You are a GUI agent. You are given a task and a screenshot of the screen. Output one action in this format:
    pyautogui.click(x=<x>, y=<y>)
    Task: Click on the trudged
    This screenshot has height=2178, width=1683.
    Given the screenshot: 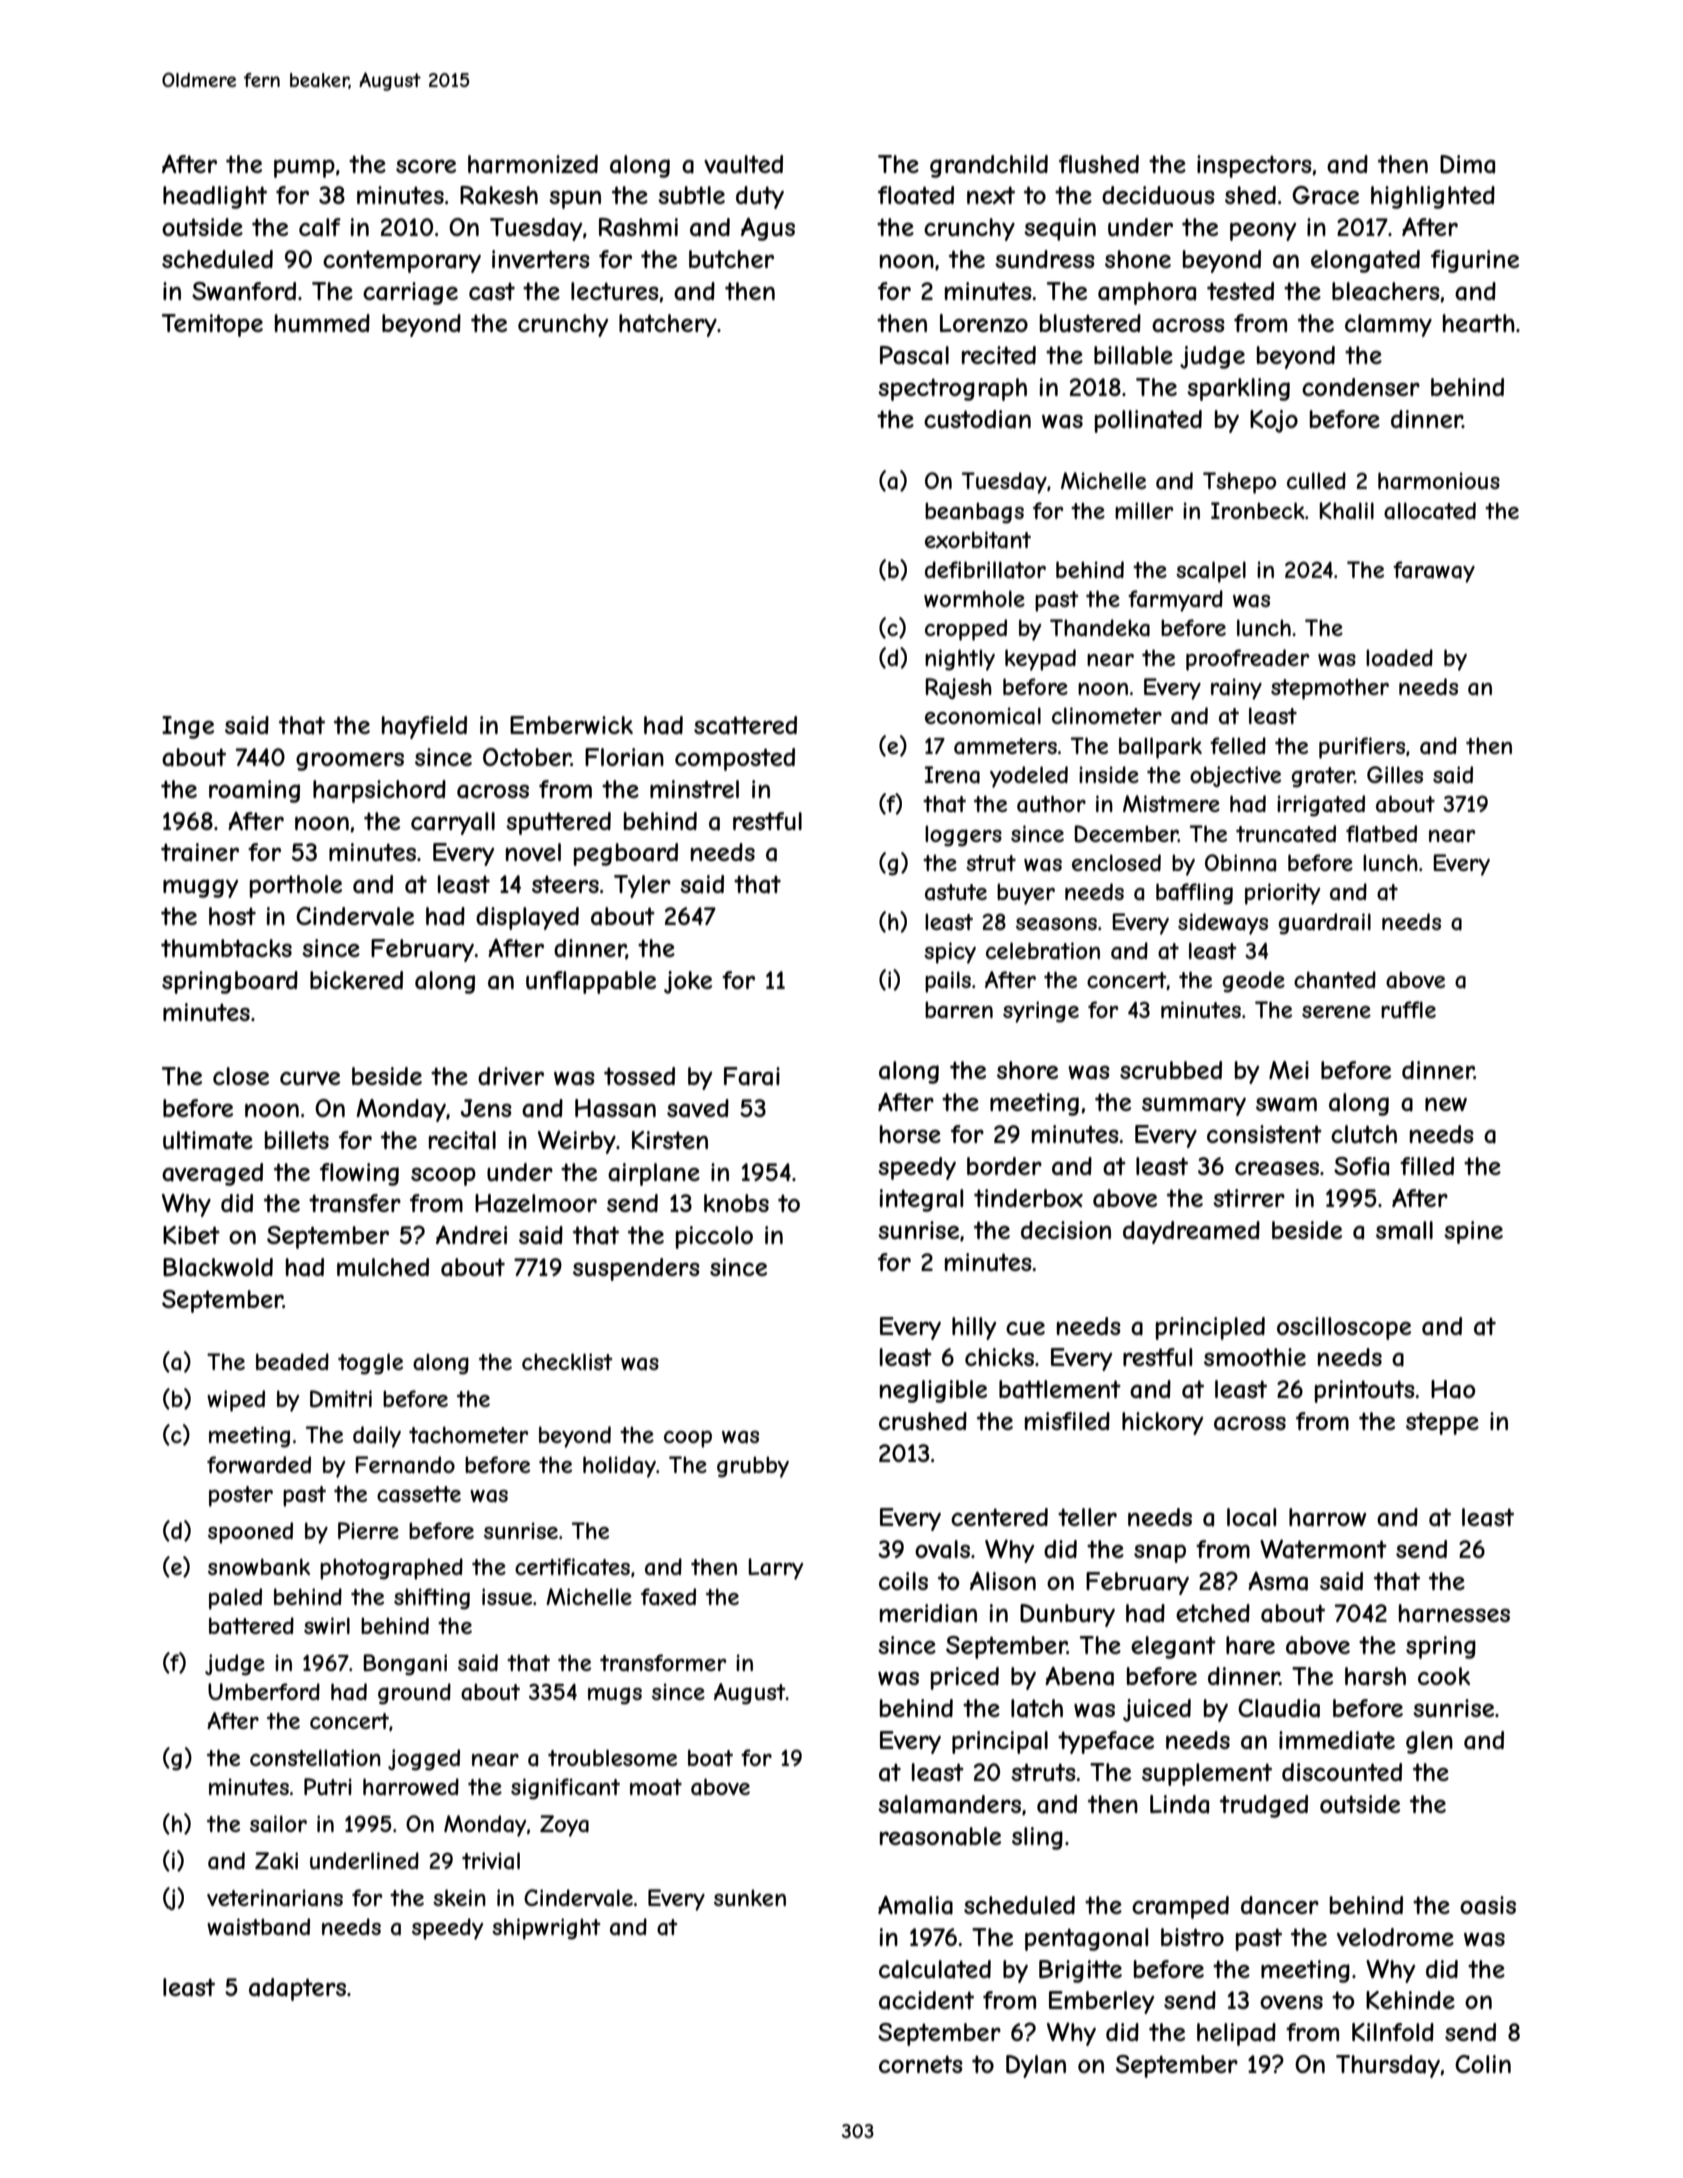 What is the action you would take?
    pyautogui.click(x=1264, y=1806)
